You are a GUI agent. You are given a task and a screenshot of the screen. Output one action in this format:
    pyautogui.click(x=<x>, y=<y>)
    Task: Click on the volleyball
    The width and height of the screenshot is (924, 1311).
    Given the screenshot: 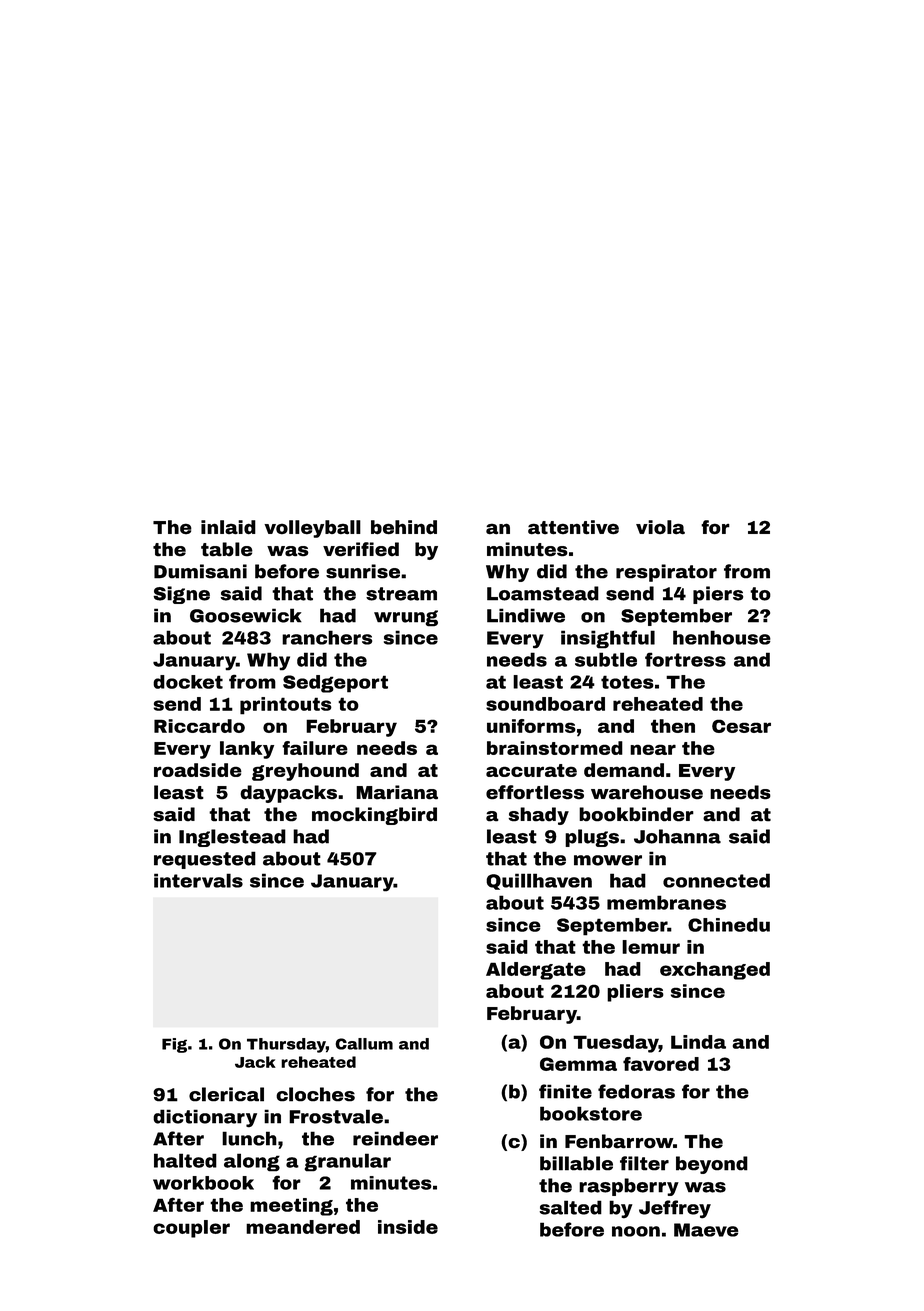 What is the action you would take?
    pyautogui.click(x=312, y=529)
